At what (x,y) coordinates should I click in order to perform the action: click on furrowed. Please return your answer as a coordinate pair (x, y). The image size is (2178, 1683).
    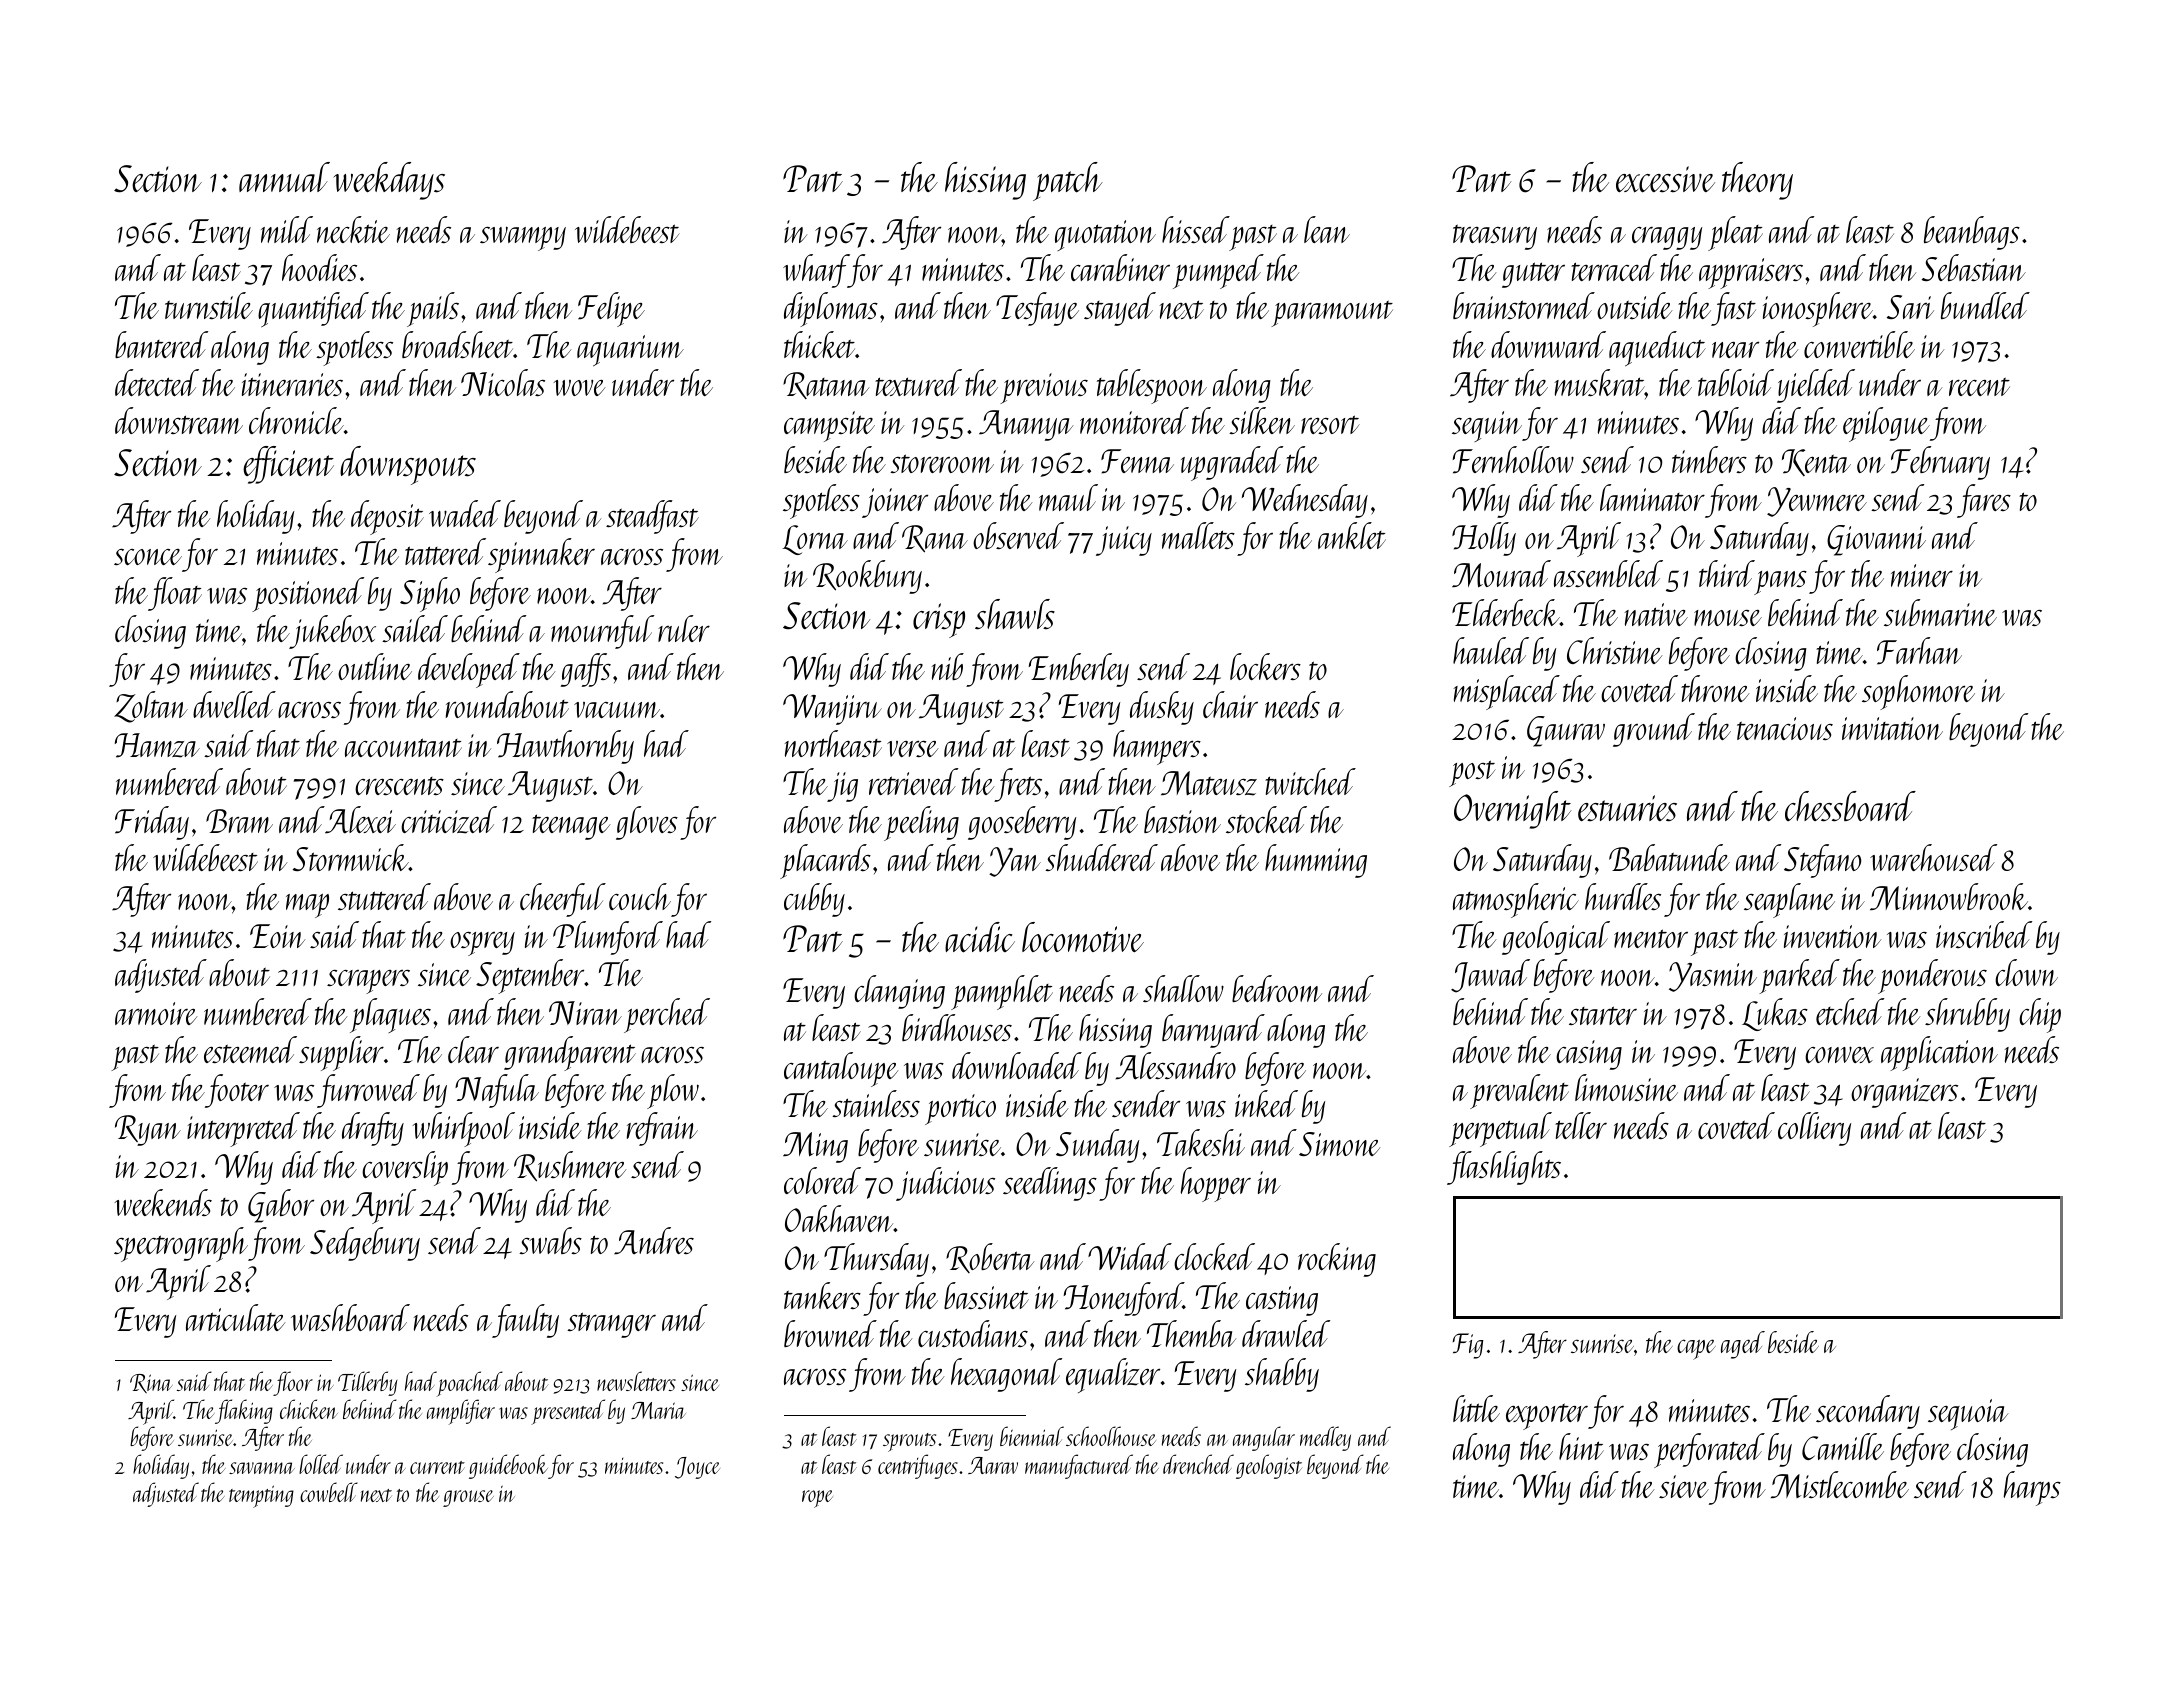
    Looking at the image, I should click on (368, 1091).
